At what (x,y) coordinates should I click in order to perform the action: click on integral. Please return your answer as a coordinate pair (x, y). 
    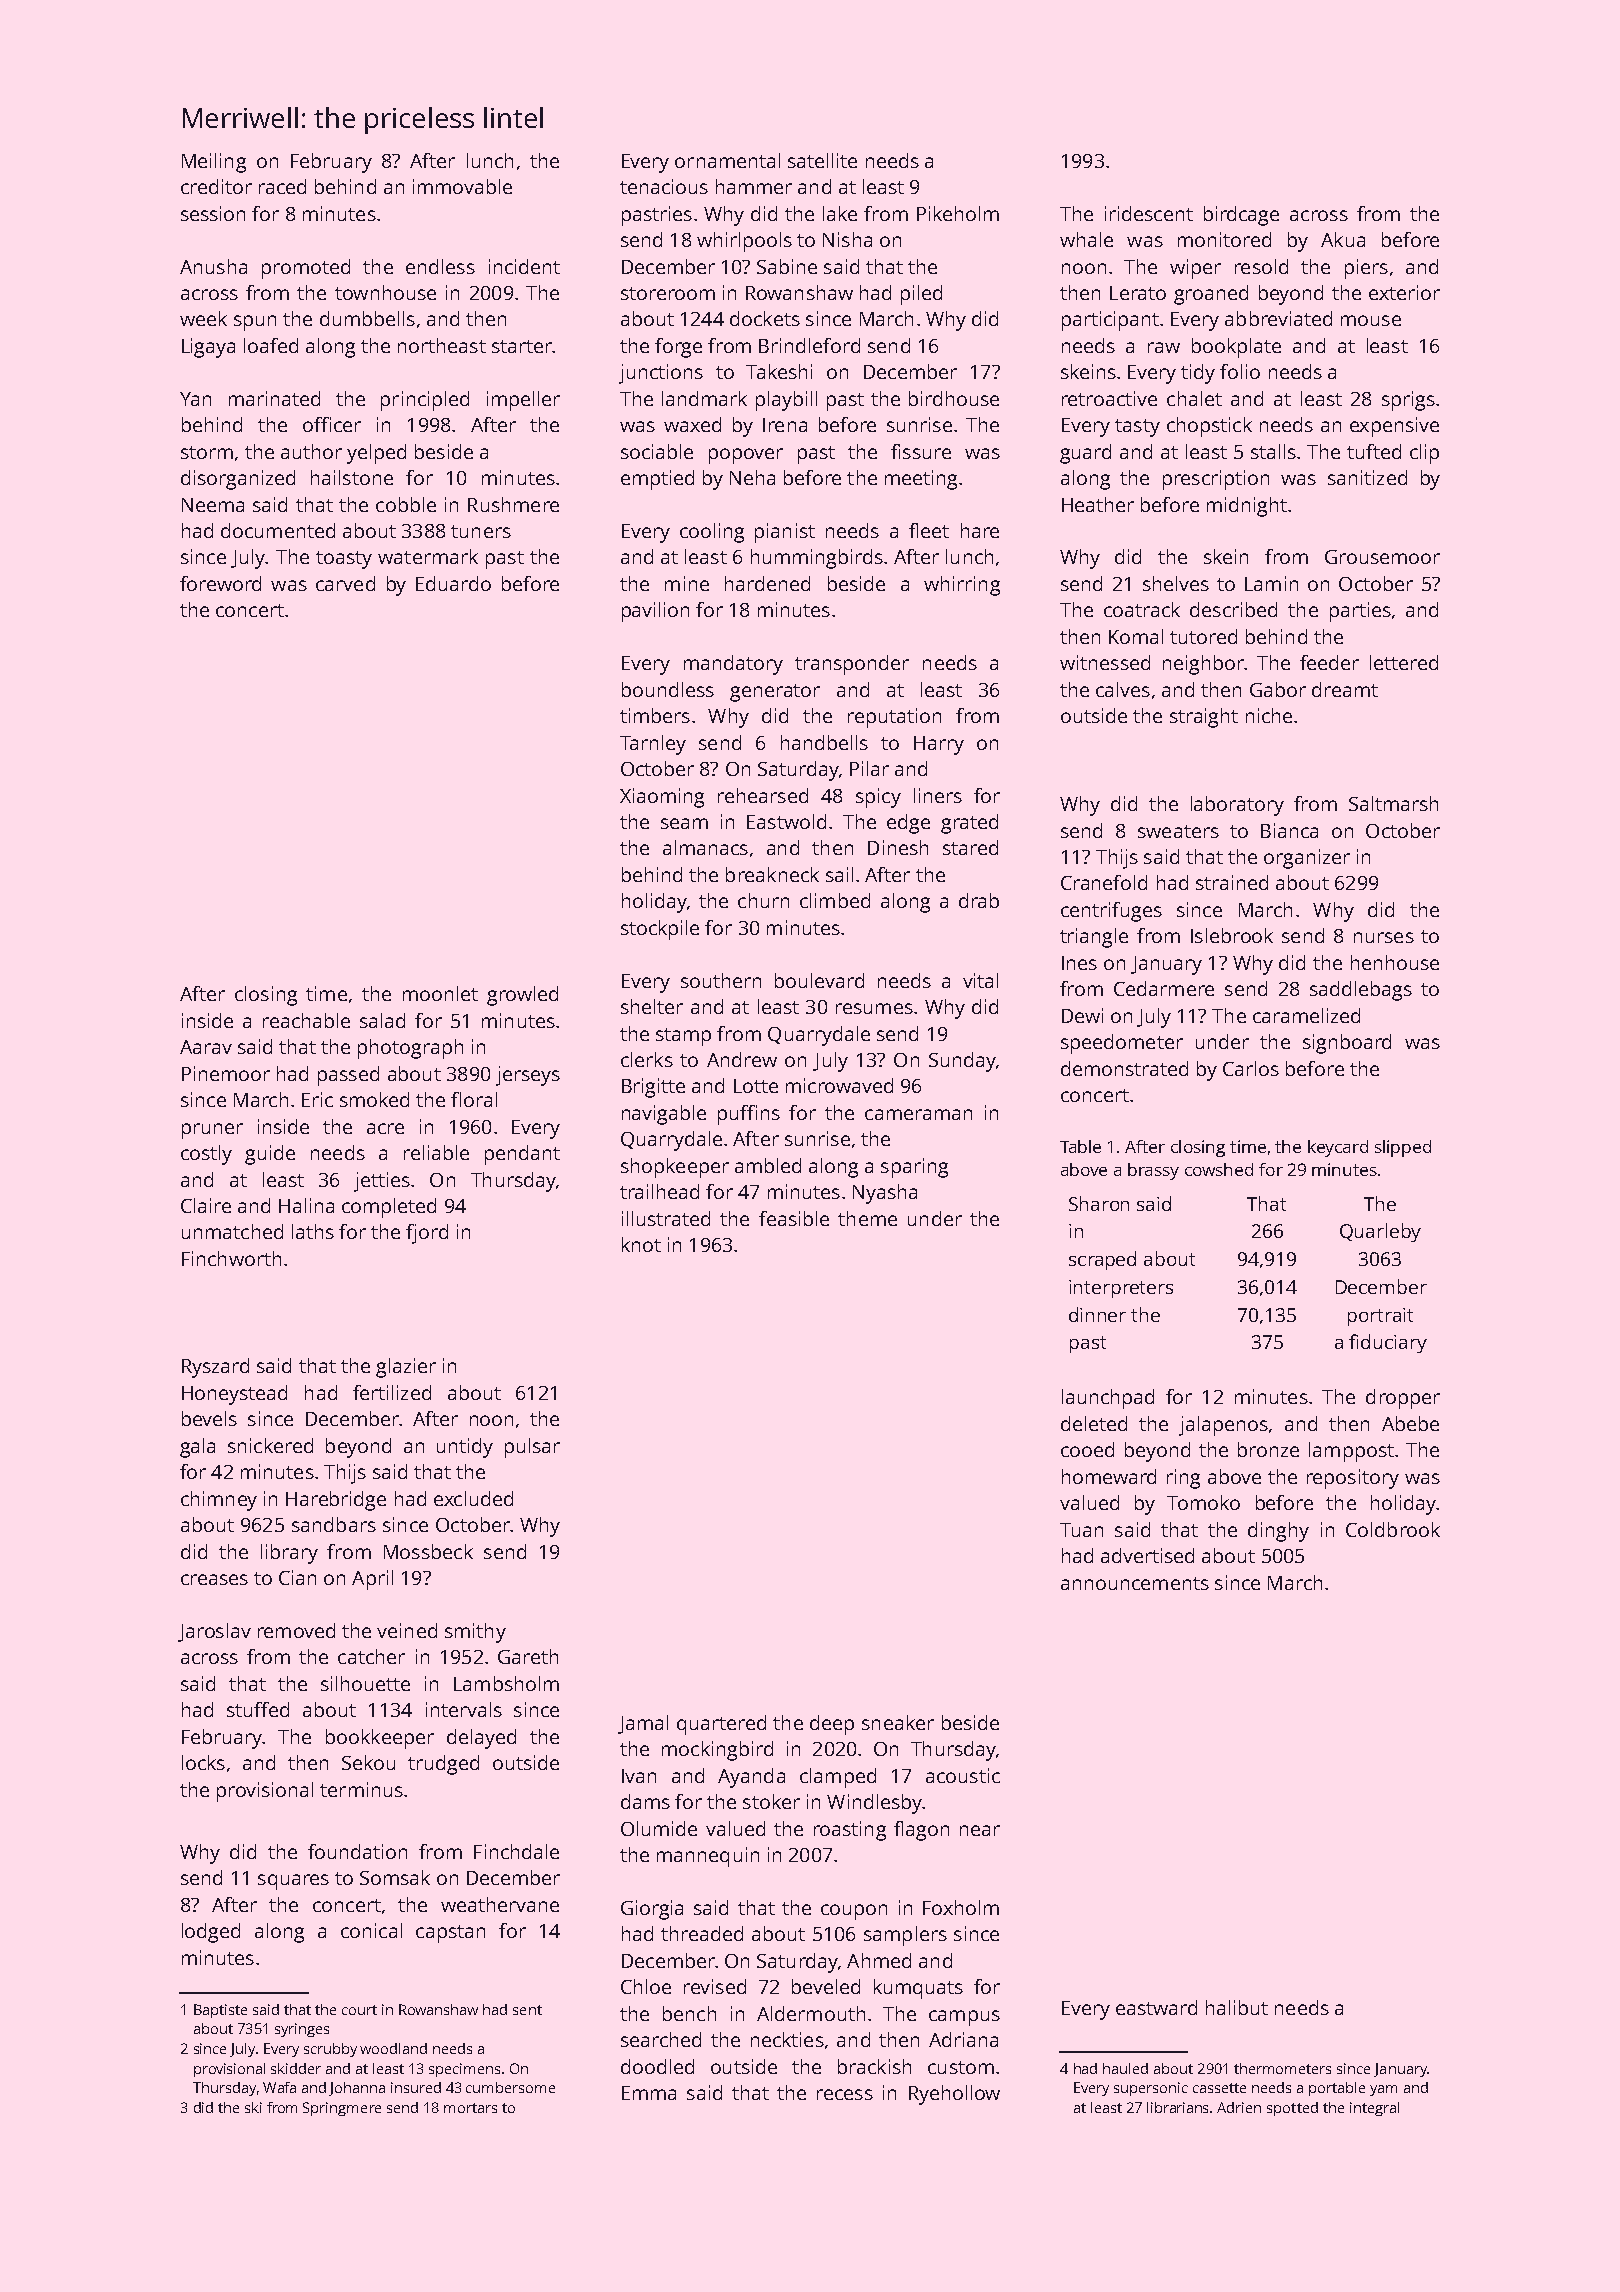
    Looking at the image, I should click on (1374, 2109).
